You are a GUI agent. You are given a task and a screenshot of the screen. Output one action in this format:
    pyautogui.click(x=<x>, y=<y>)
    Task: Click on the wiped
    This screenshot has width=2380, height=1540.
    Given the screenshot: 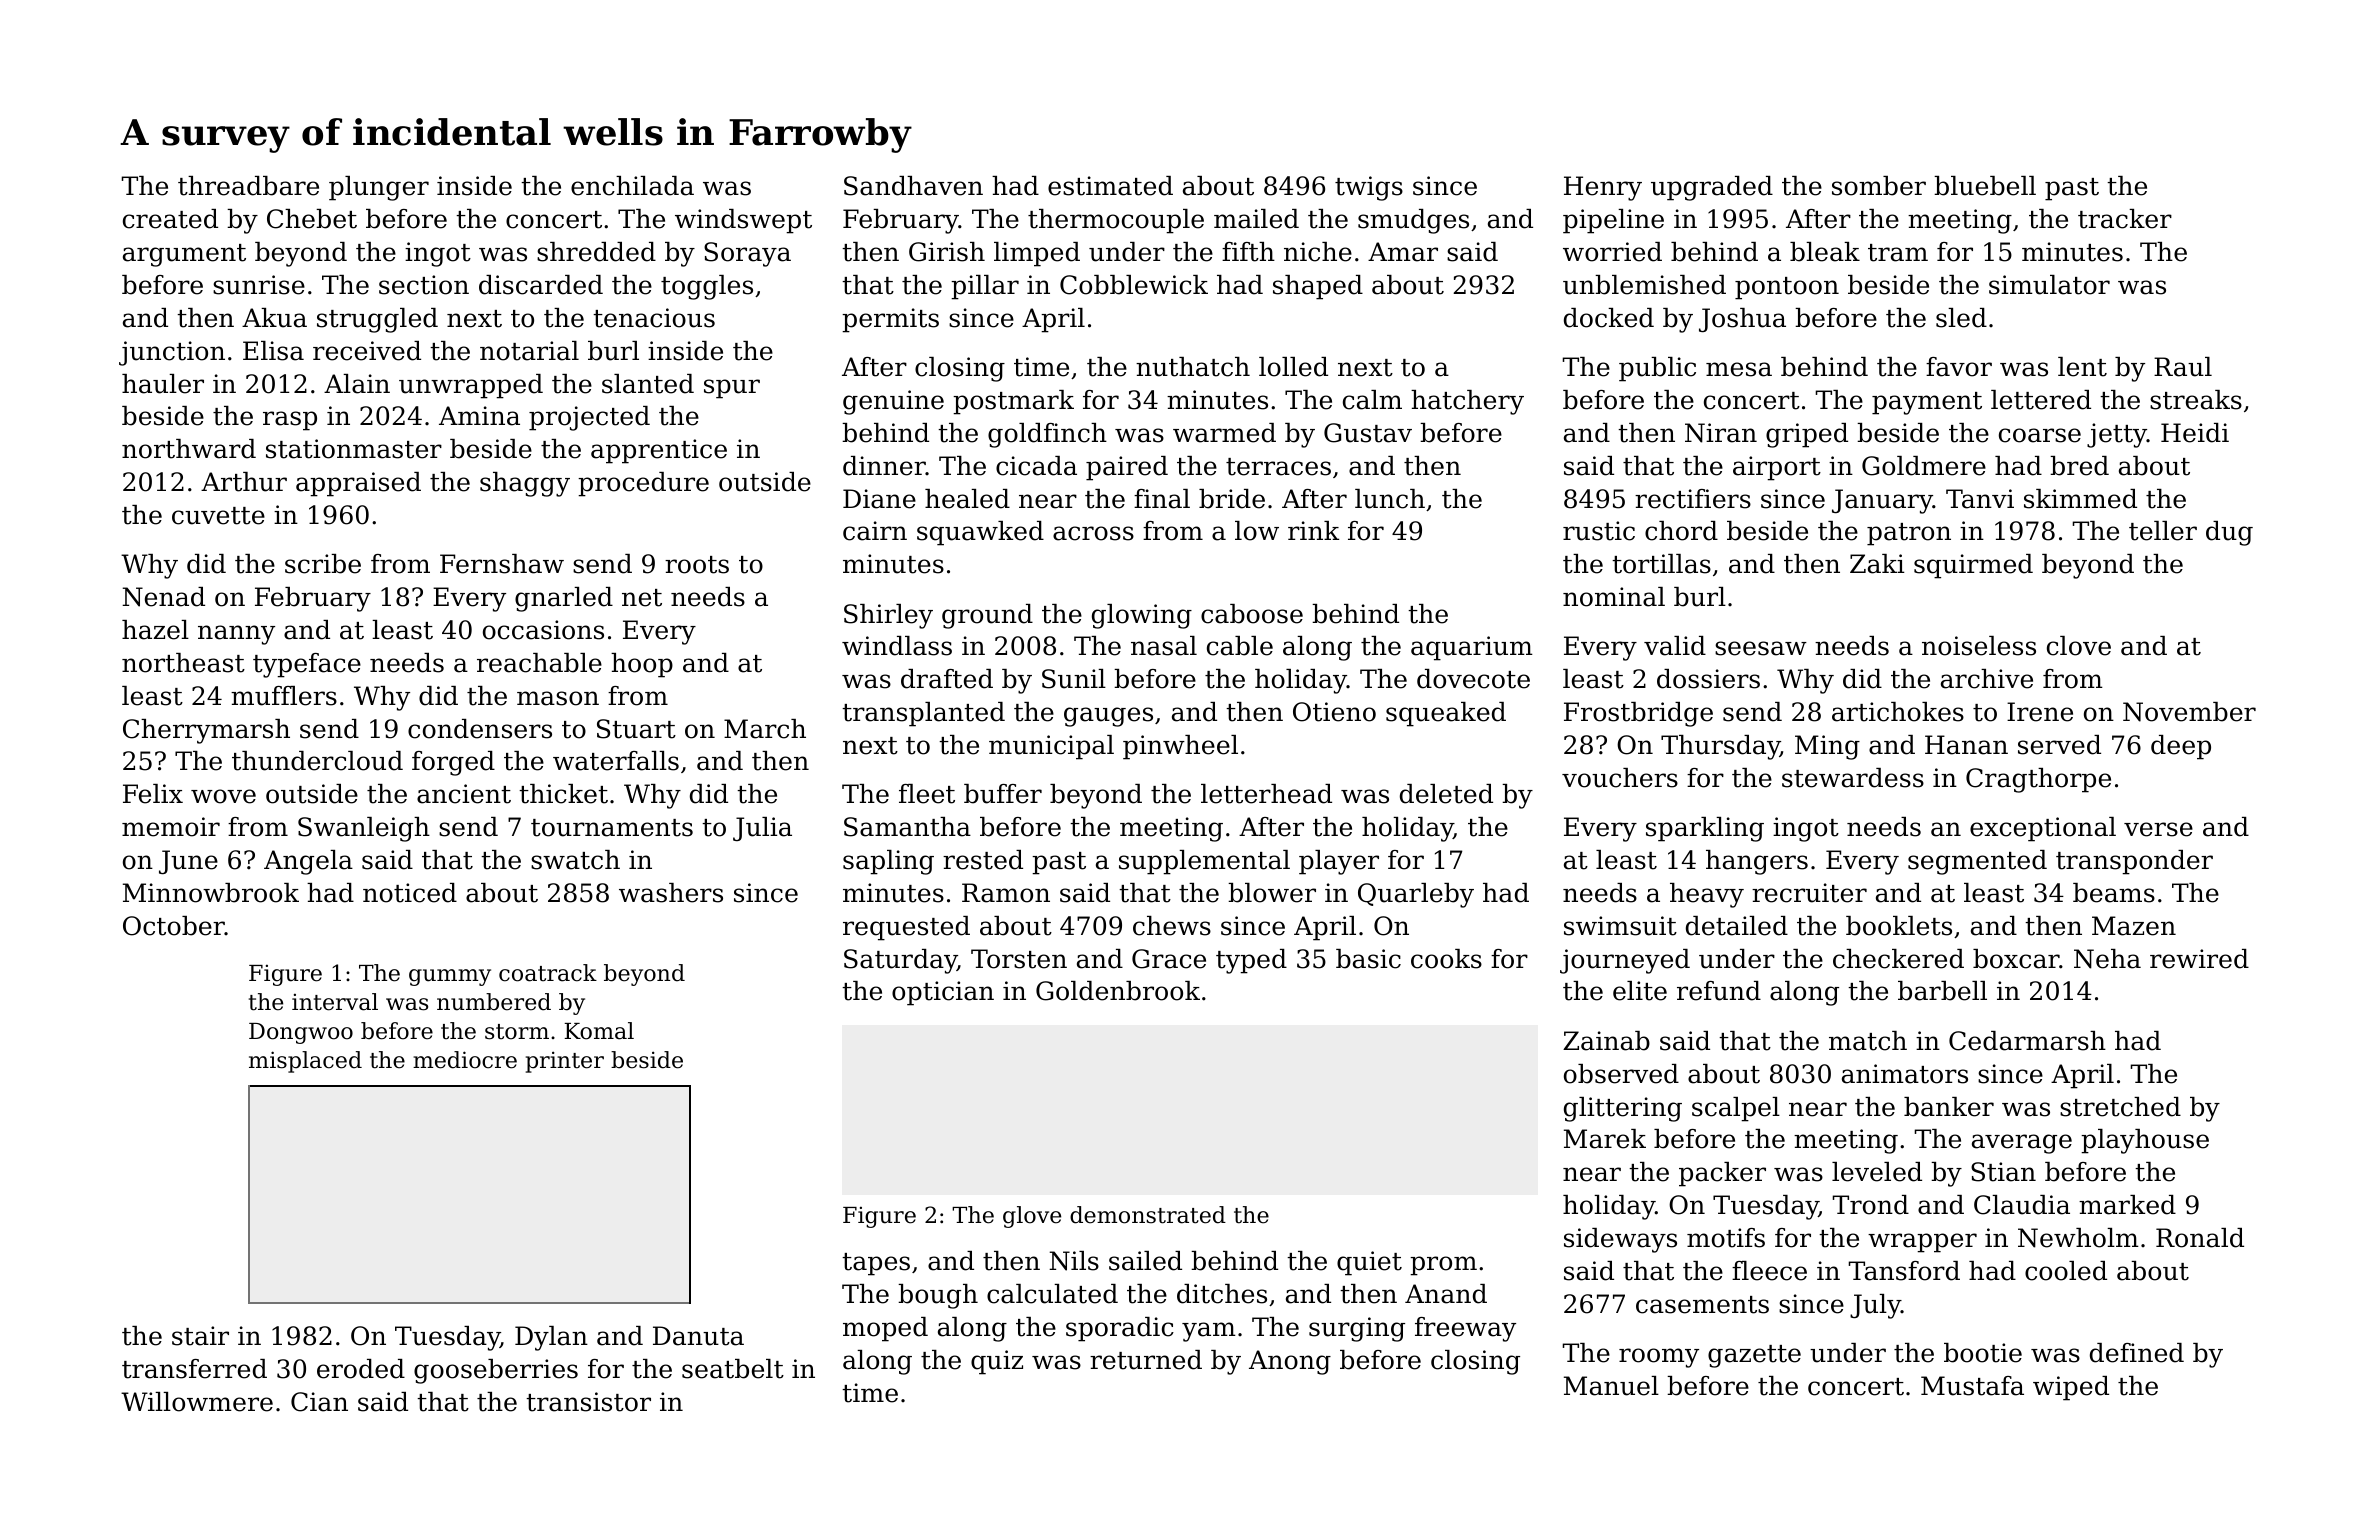 What is the action you would take?
    pyautogui.click(x=2071, y=1388)
